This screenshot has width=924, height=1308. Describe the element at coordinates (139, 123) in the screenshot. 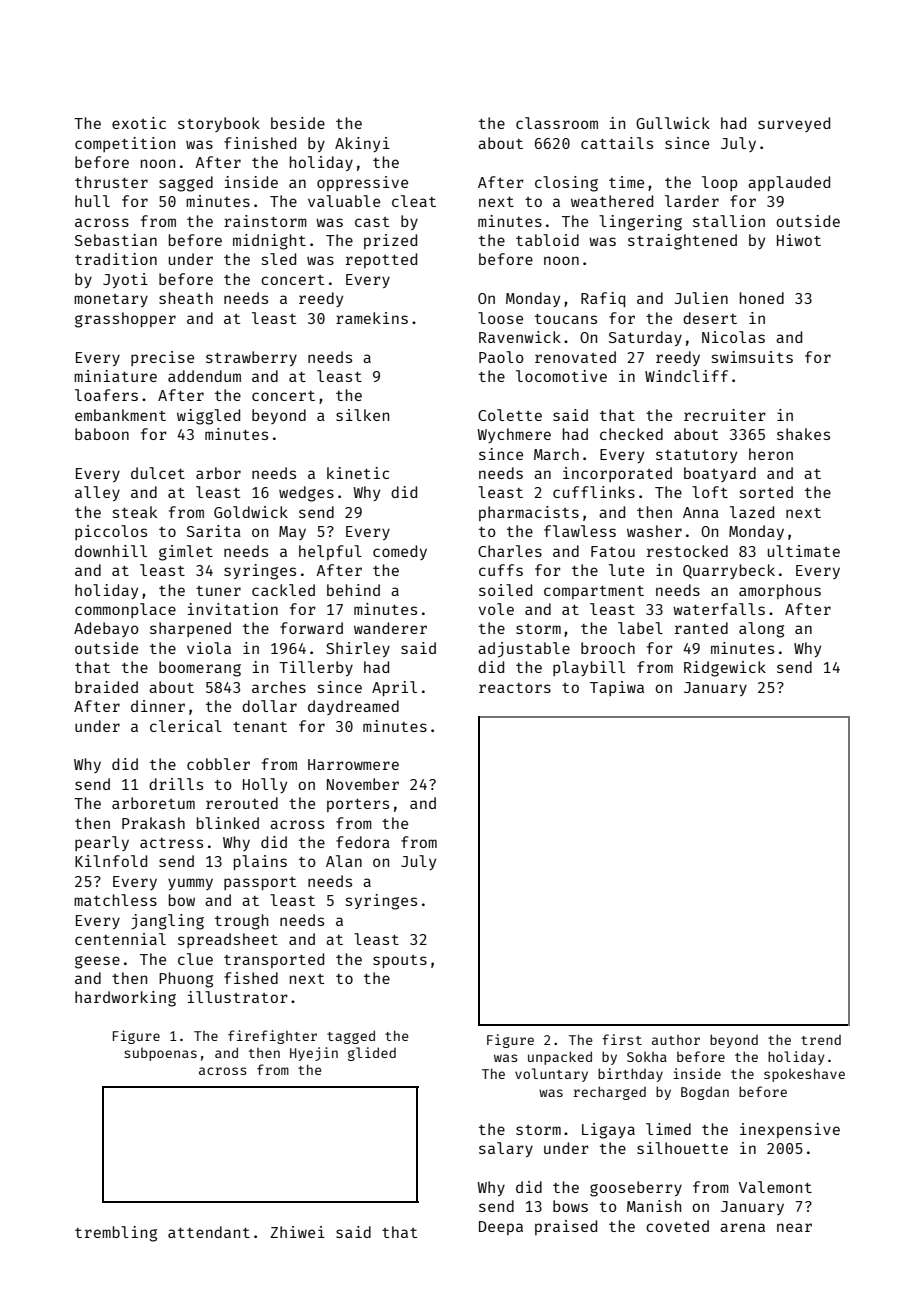

I see `exotic` at that location.
